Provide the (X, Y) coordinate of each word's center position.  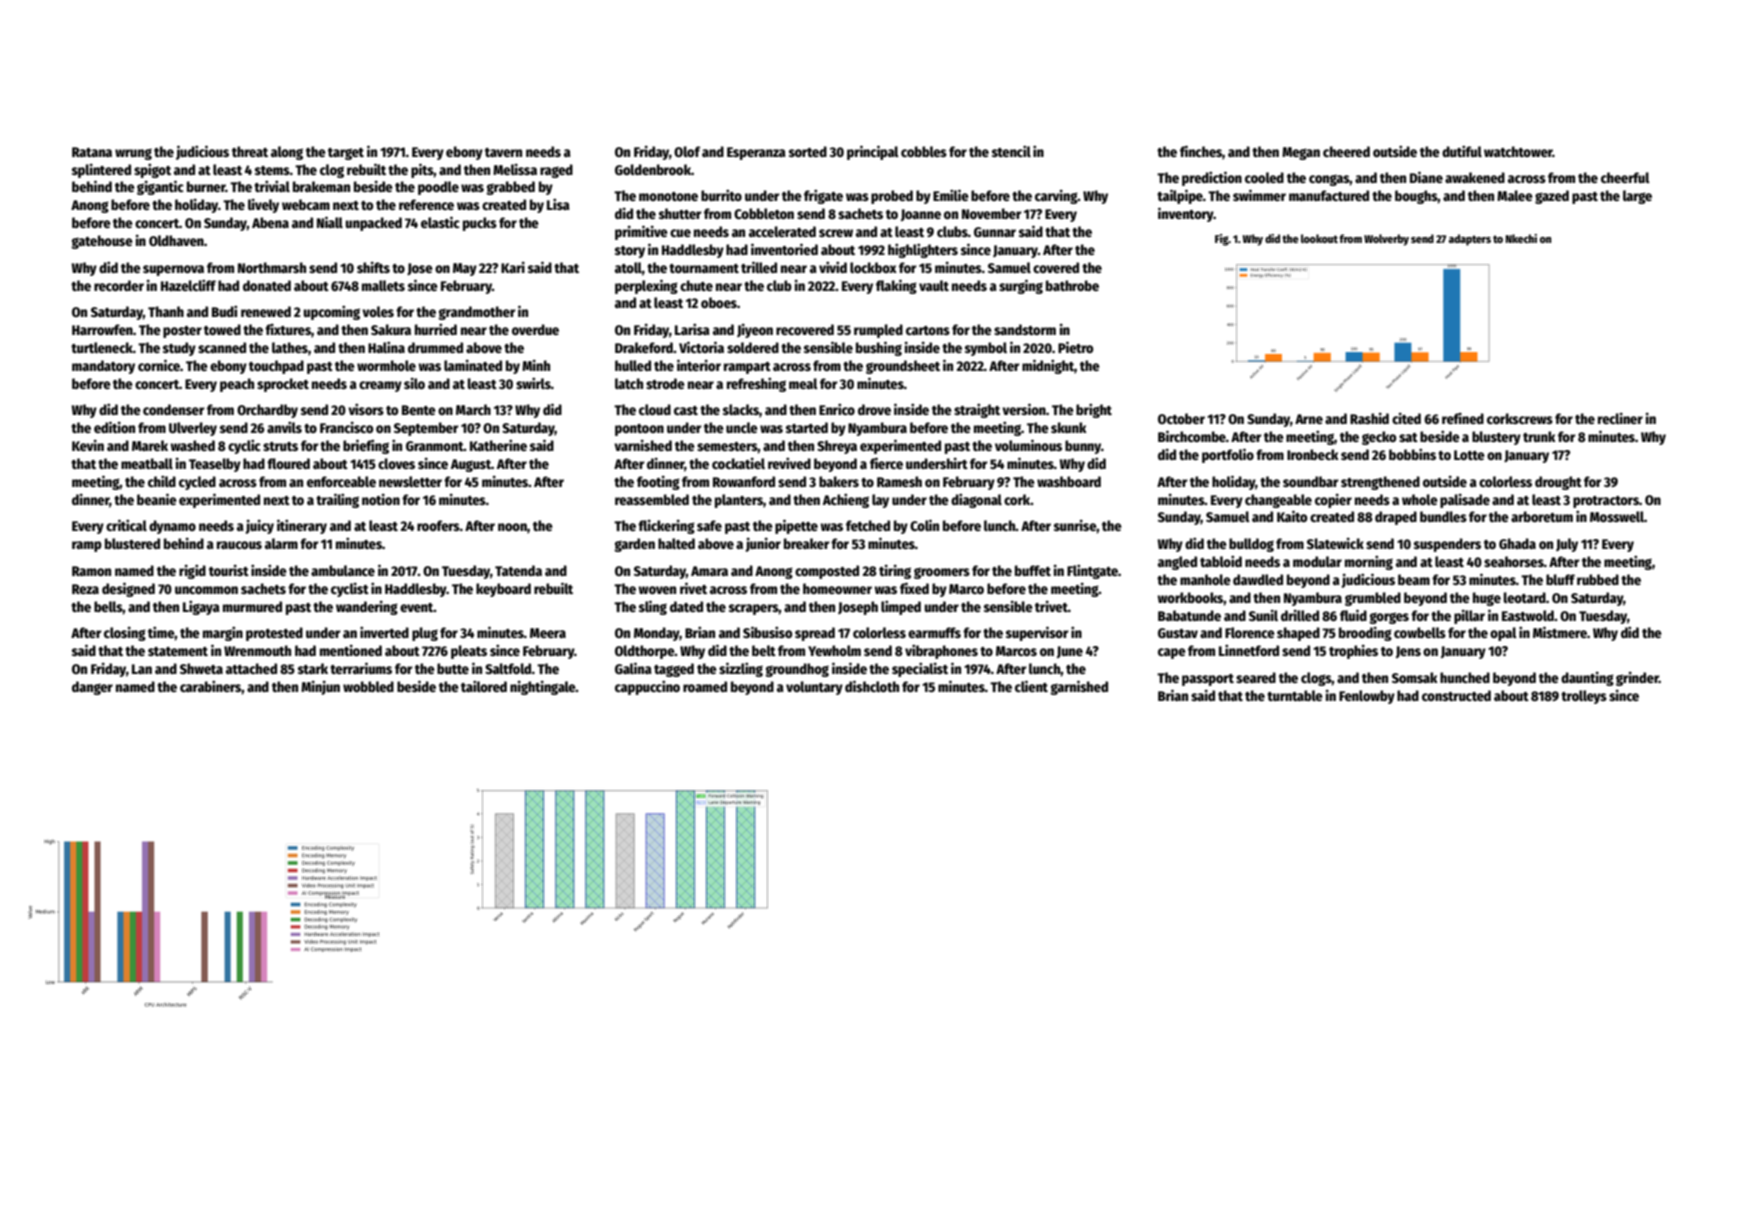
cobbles (924, 151)
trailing (337, 500)
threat (250, 151)
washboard (1069, 481)
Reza (85, 589)
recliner (1620, 418)
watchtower (1518, 151)
